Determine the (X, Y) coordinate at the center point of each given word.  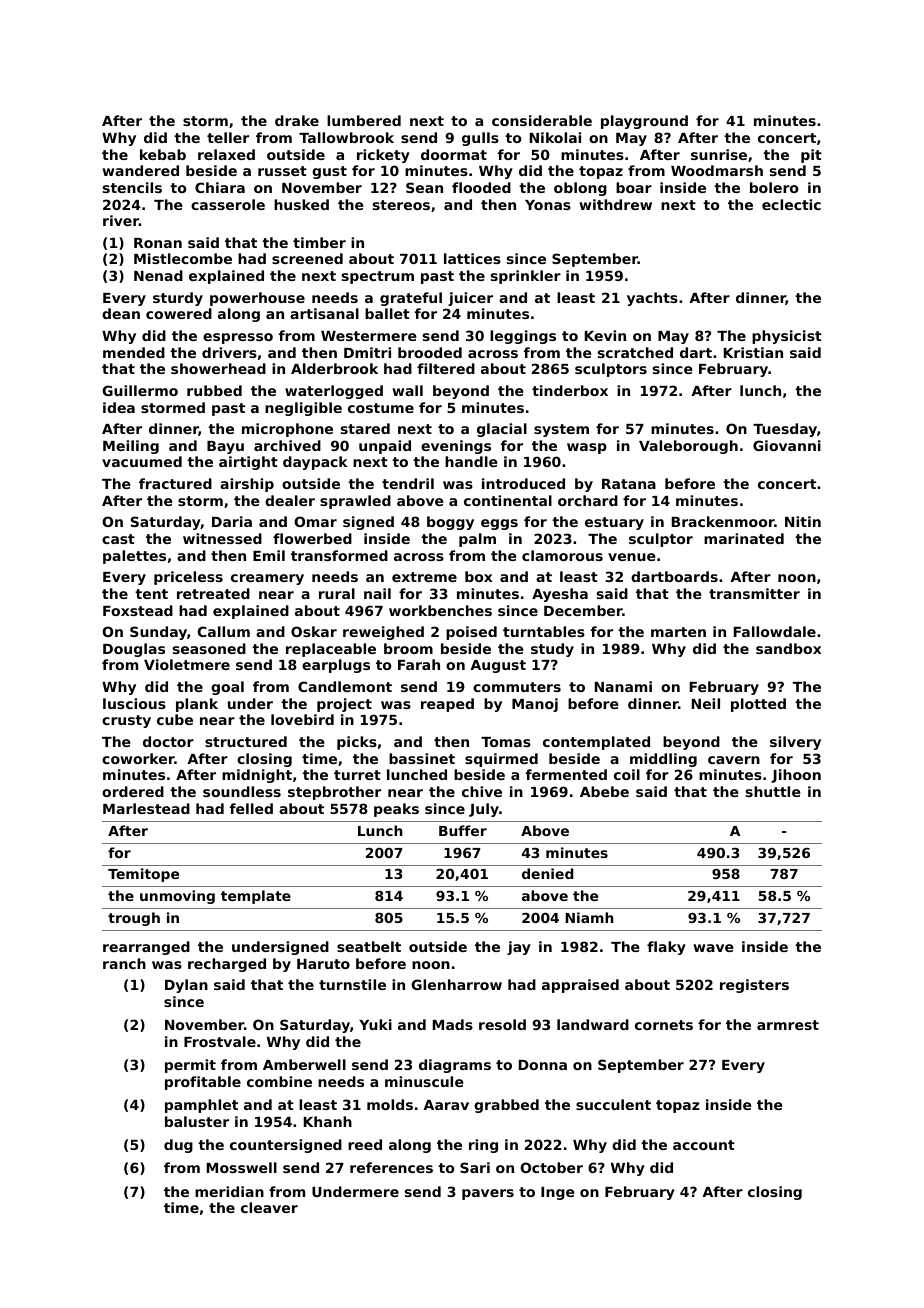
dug (178, 1146)
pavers (488, 1194)
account (704, 1145)
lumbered (364, 120)
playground (644, 122)
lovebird (302, 719)
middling (663, 760)
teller (228, 137)
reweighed (383, 633)
